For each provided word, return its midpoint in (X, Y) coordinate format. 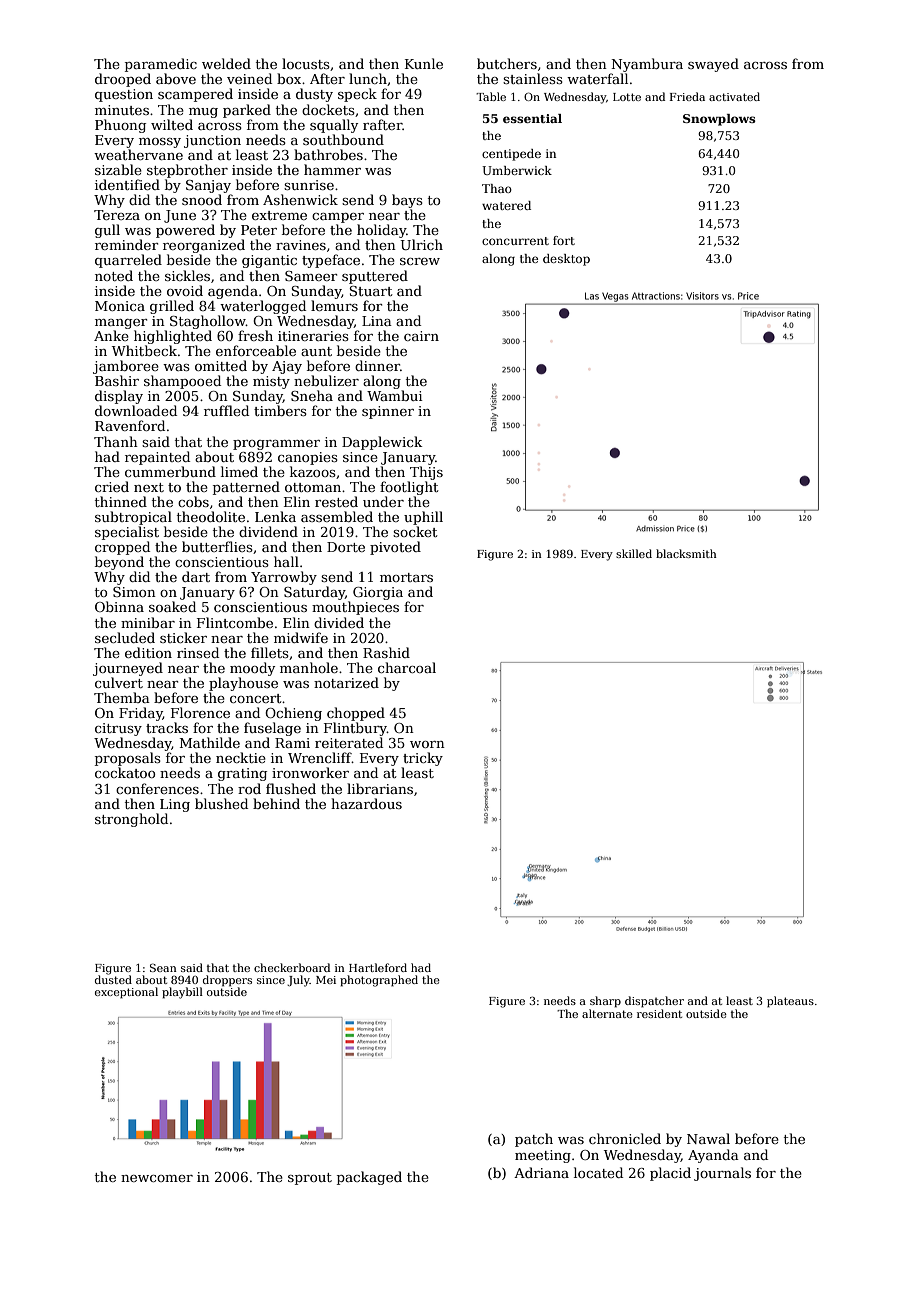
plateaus (790, 1002)
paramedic (161, 65)
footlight (409, 488)
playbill (182, 993)
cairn (421, 336)
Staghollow (208, 322)
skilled (634, 553)
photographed (379, 981)
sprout (310, 1179)
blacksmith (686, 553)
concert (256, 698)
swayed (713, 65)
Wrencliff (320, 757)
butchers (507, 63)
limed (239, 471)
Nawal (708, 1138)
